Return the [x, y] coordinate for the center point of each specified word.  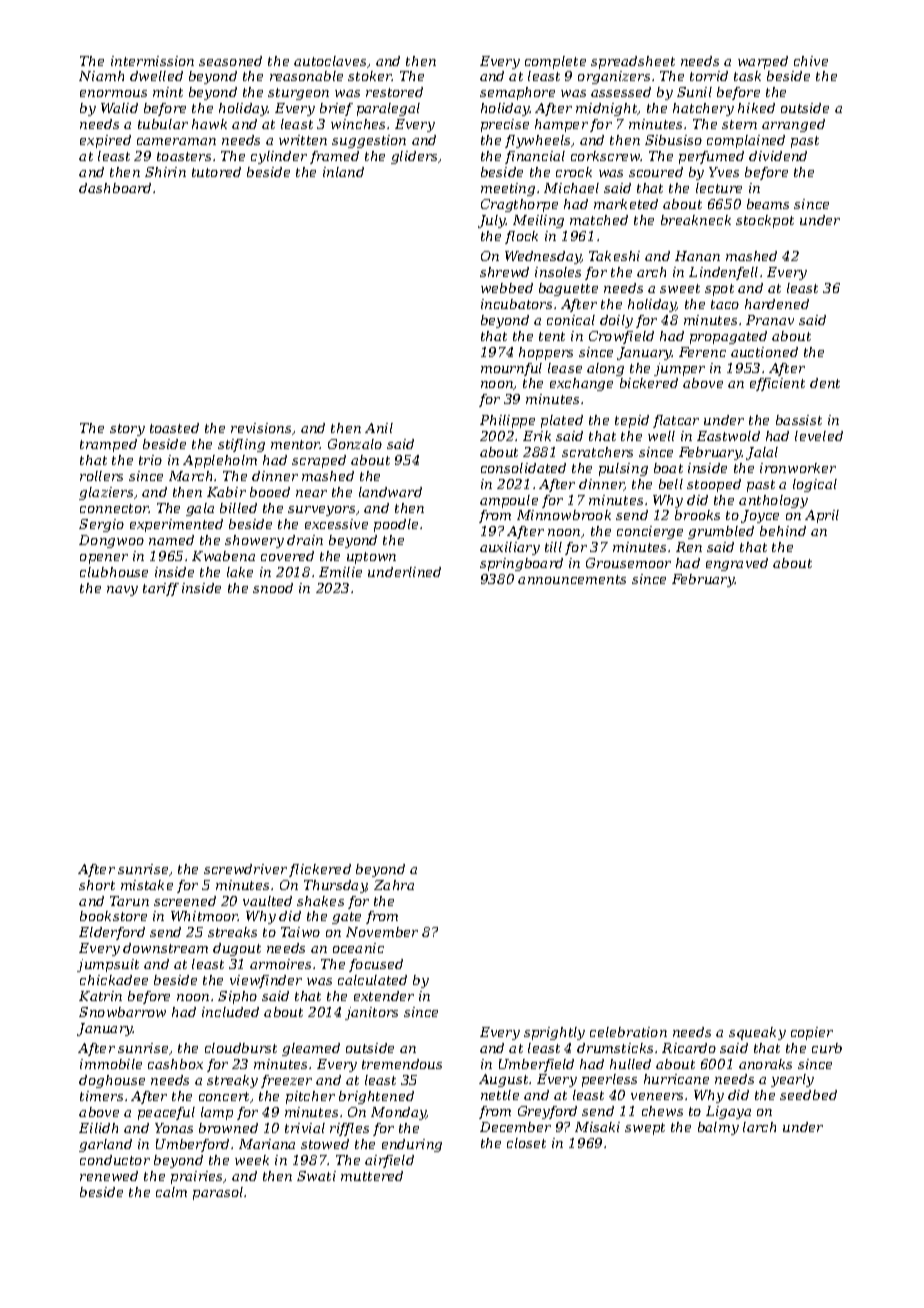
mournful [511, 369]
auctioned [764, 352]
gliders [415, 157]
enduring [412, 1145]
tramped [108, 445]
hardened [777, 304]
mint [168, 92]
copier [812, 1033]
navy [122, 591]
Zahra [394, 885]
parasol [218, 1193]
